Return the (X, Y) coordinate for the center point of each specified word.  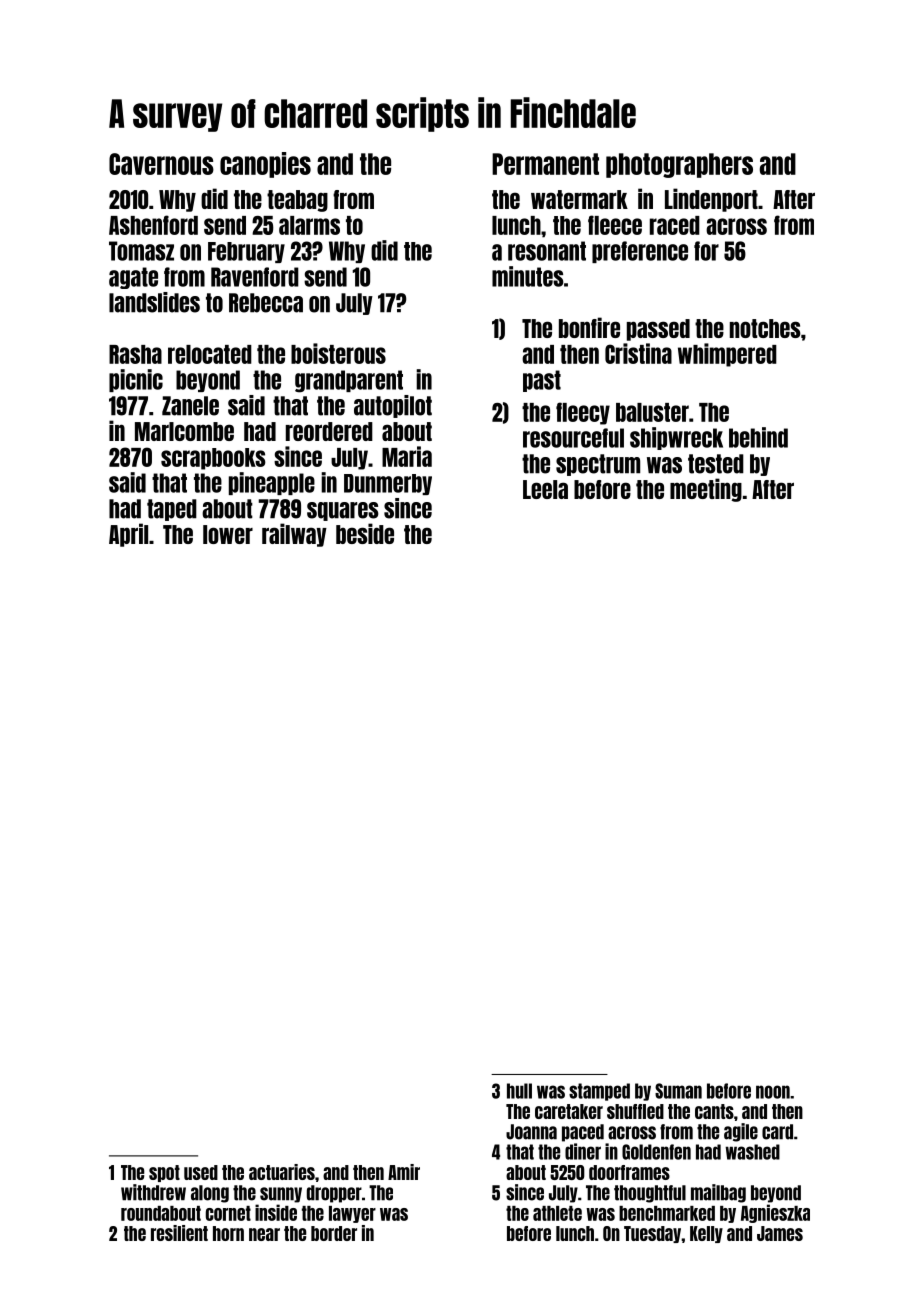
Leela (545, 489)
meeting (706, 490)
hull (519, 1091)
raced (675, 225)
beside (365, 533)
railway (294, 535)
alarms (309, 225)
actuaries (282, 1172)
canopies (265, 165)
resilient (179, 1233)
